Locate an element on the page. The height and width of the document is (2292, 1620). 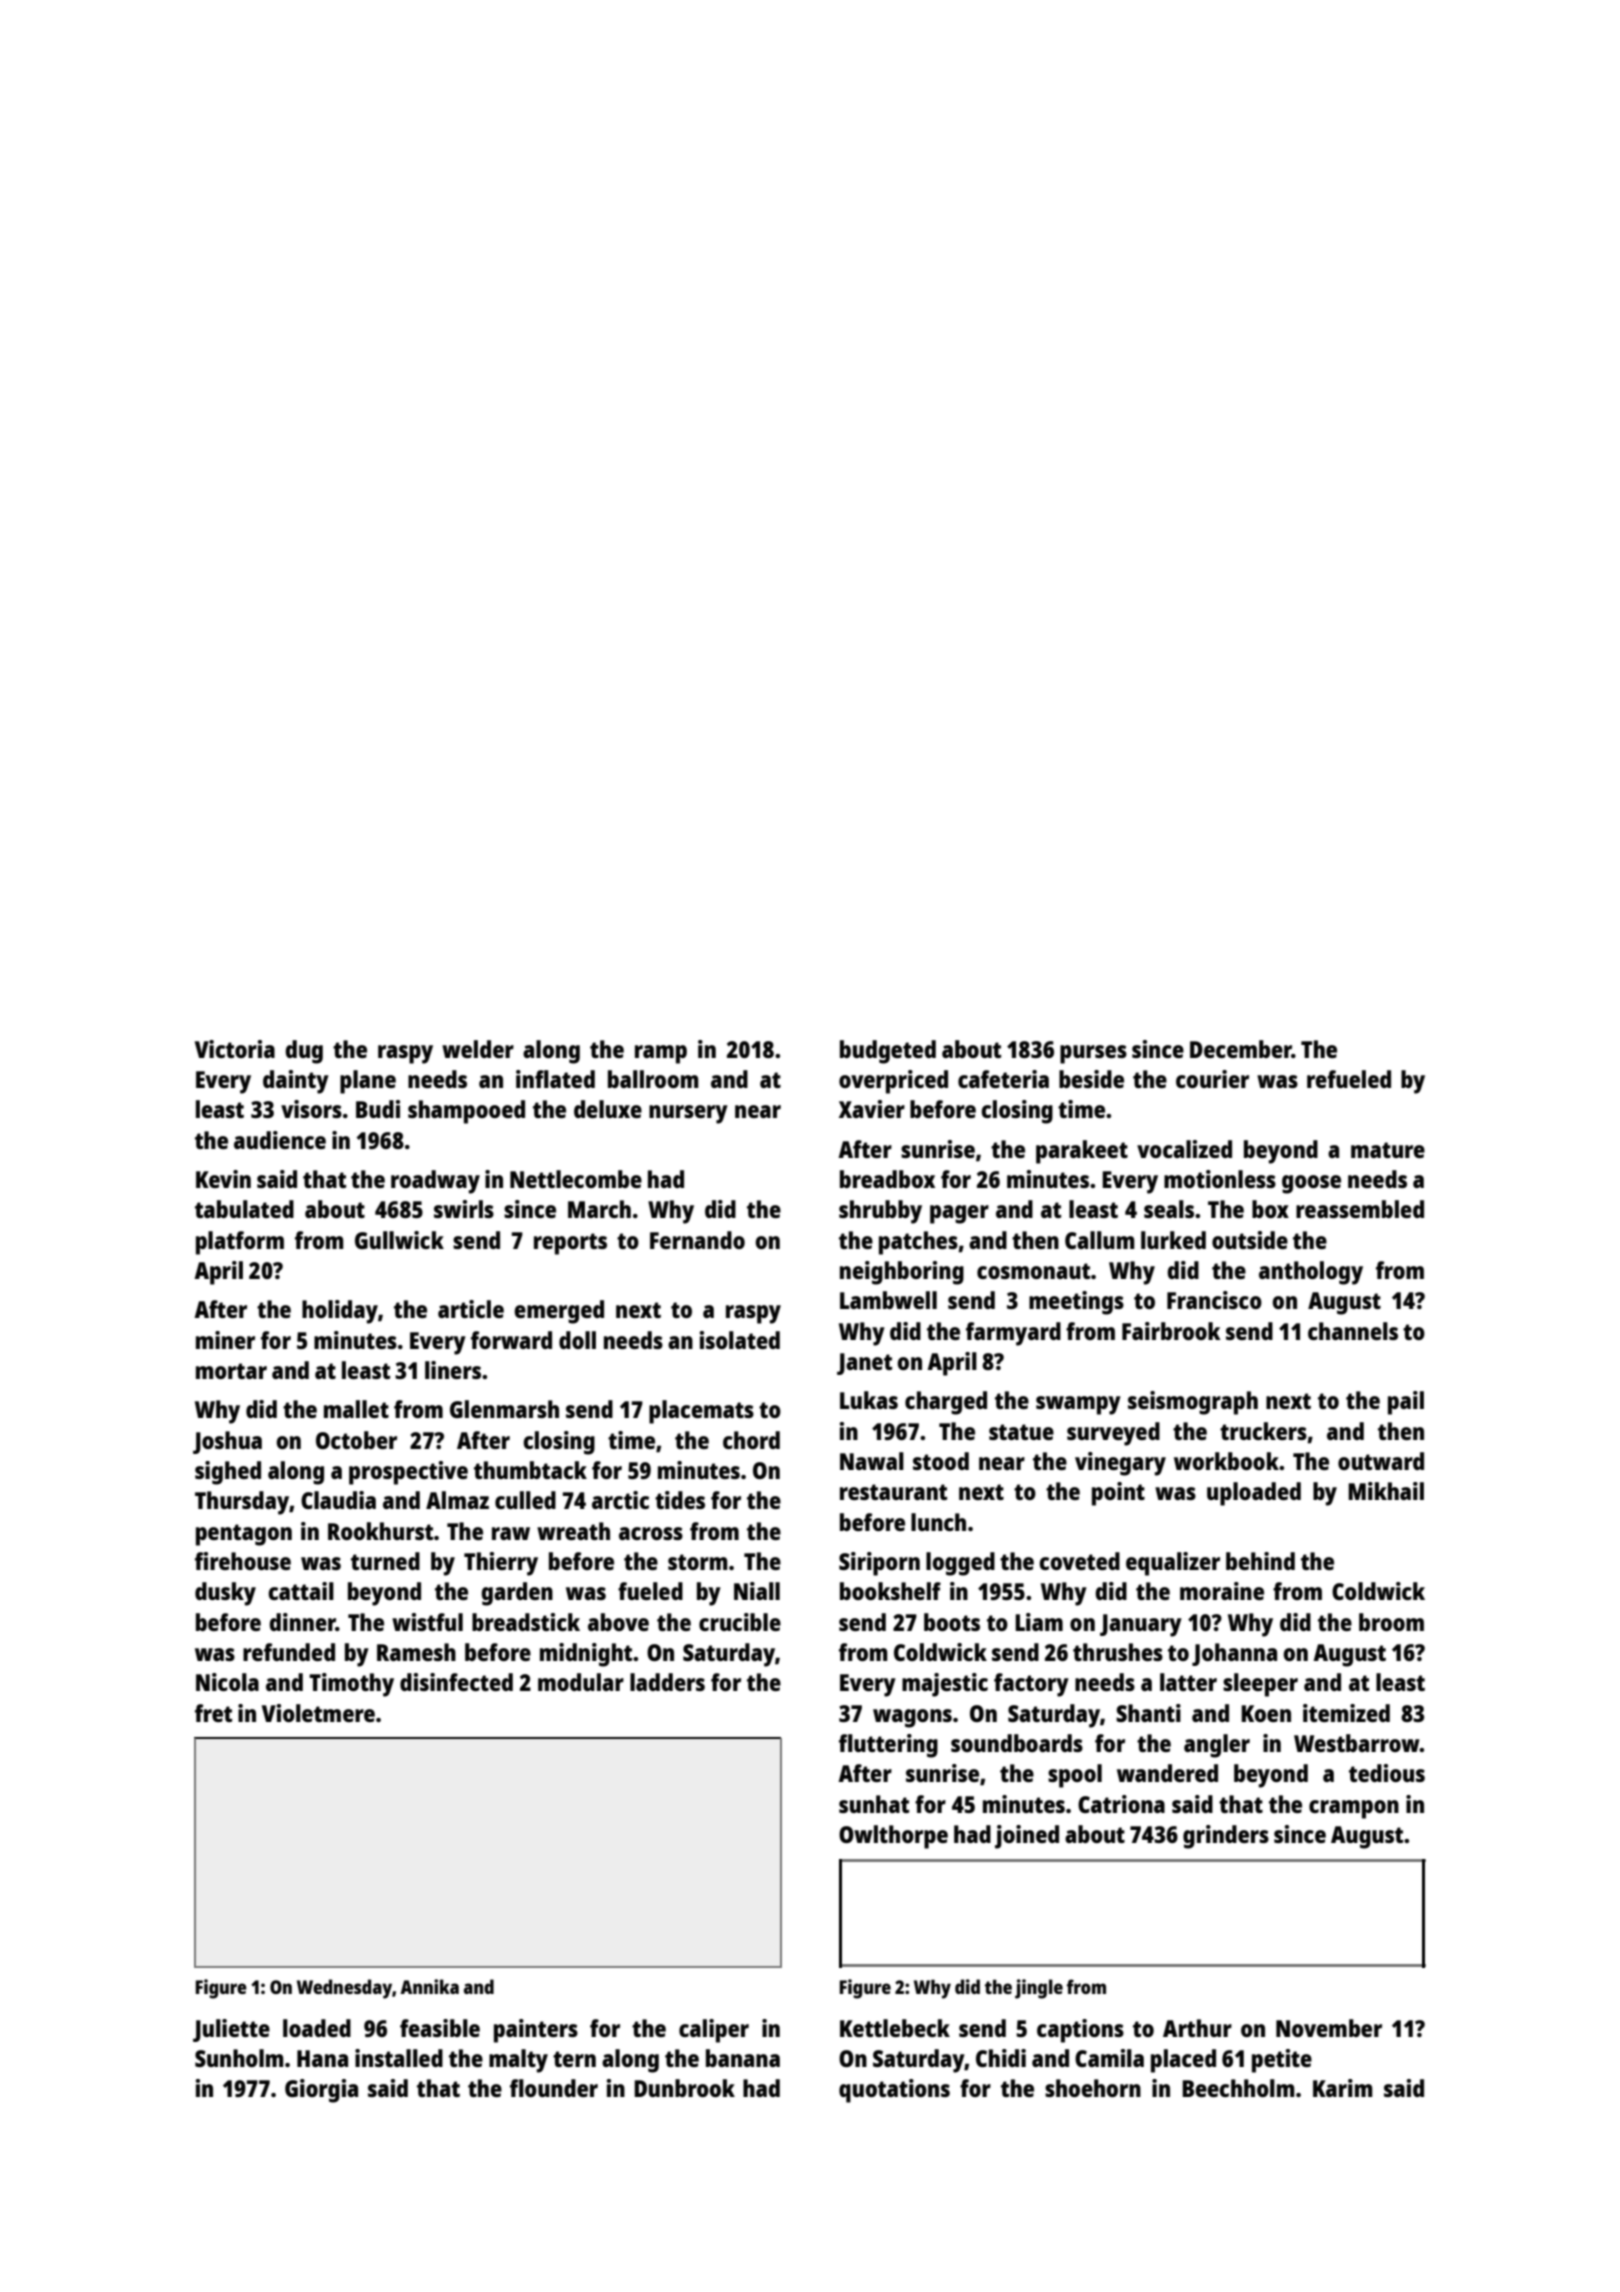
courier is located at coordinates (1212, 1079).
